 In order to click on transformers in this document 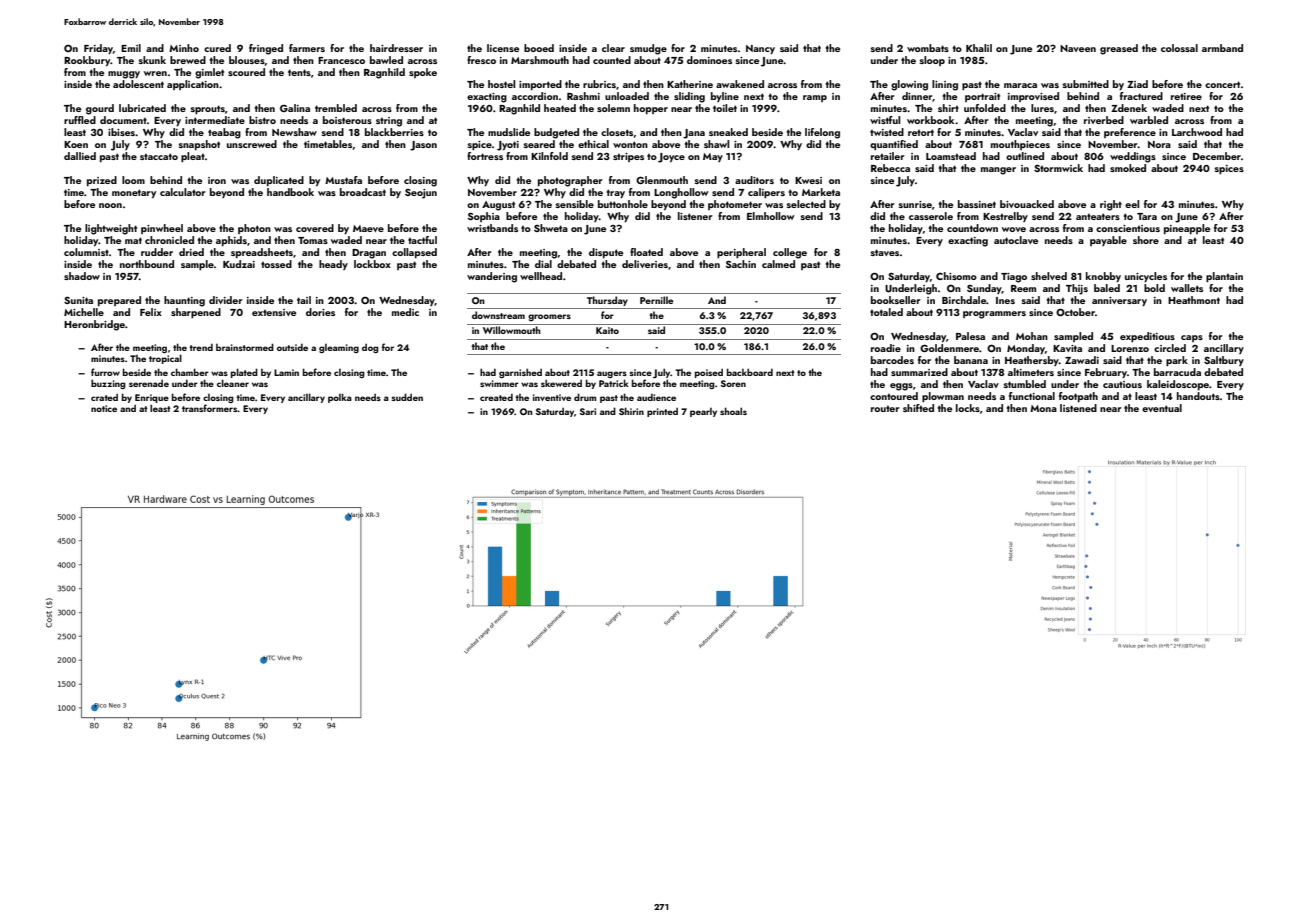, I will do `click(209, 408)`.
